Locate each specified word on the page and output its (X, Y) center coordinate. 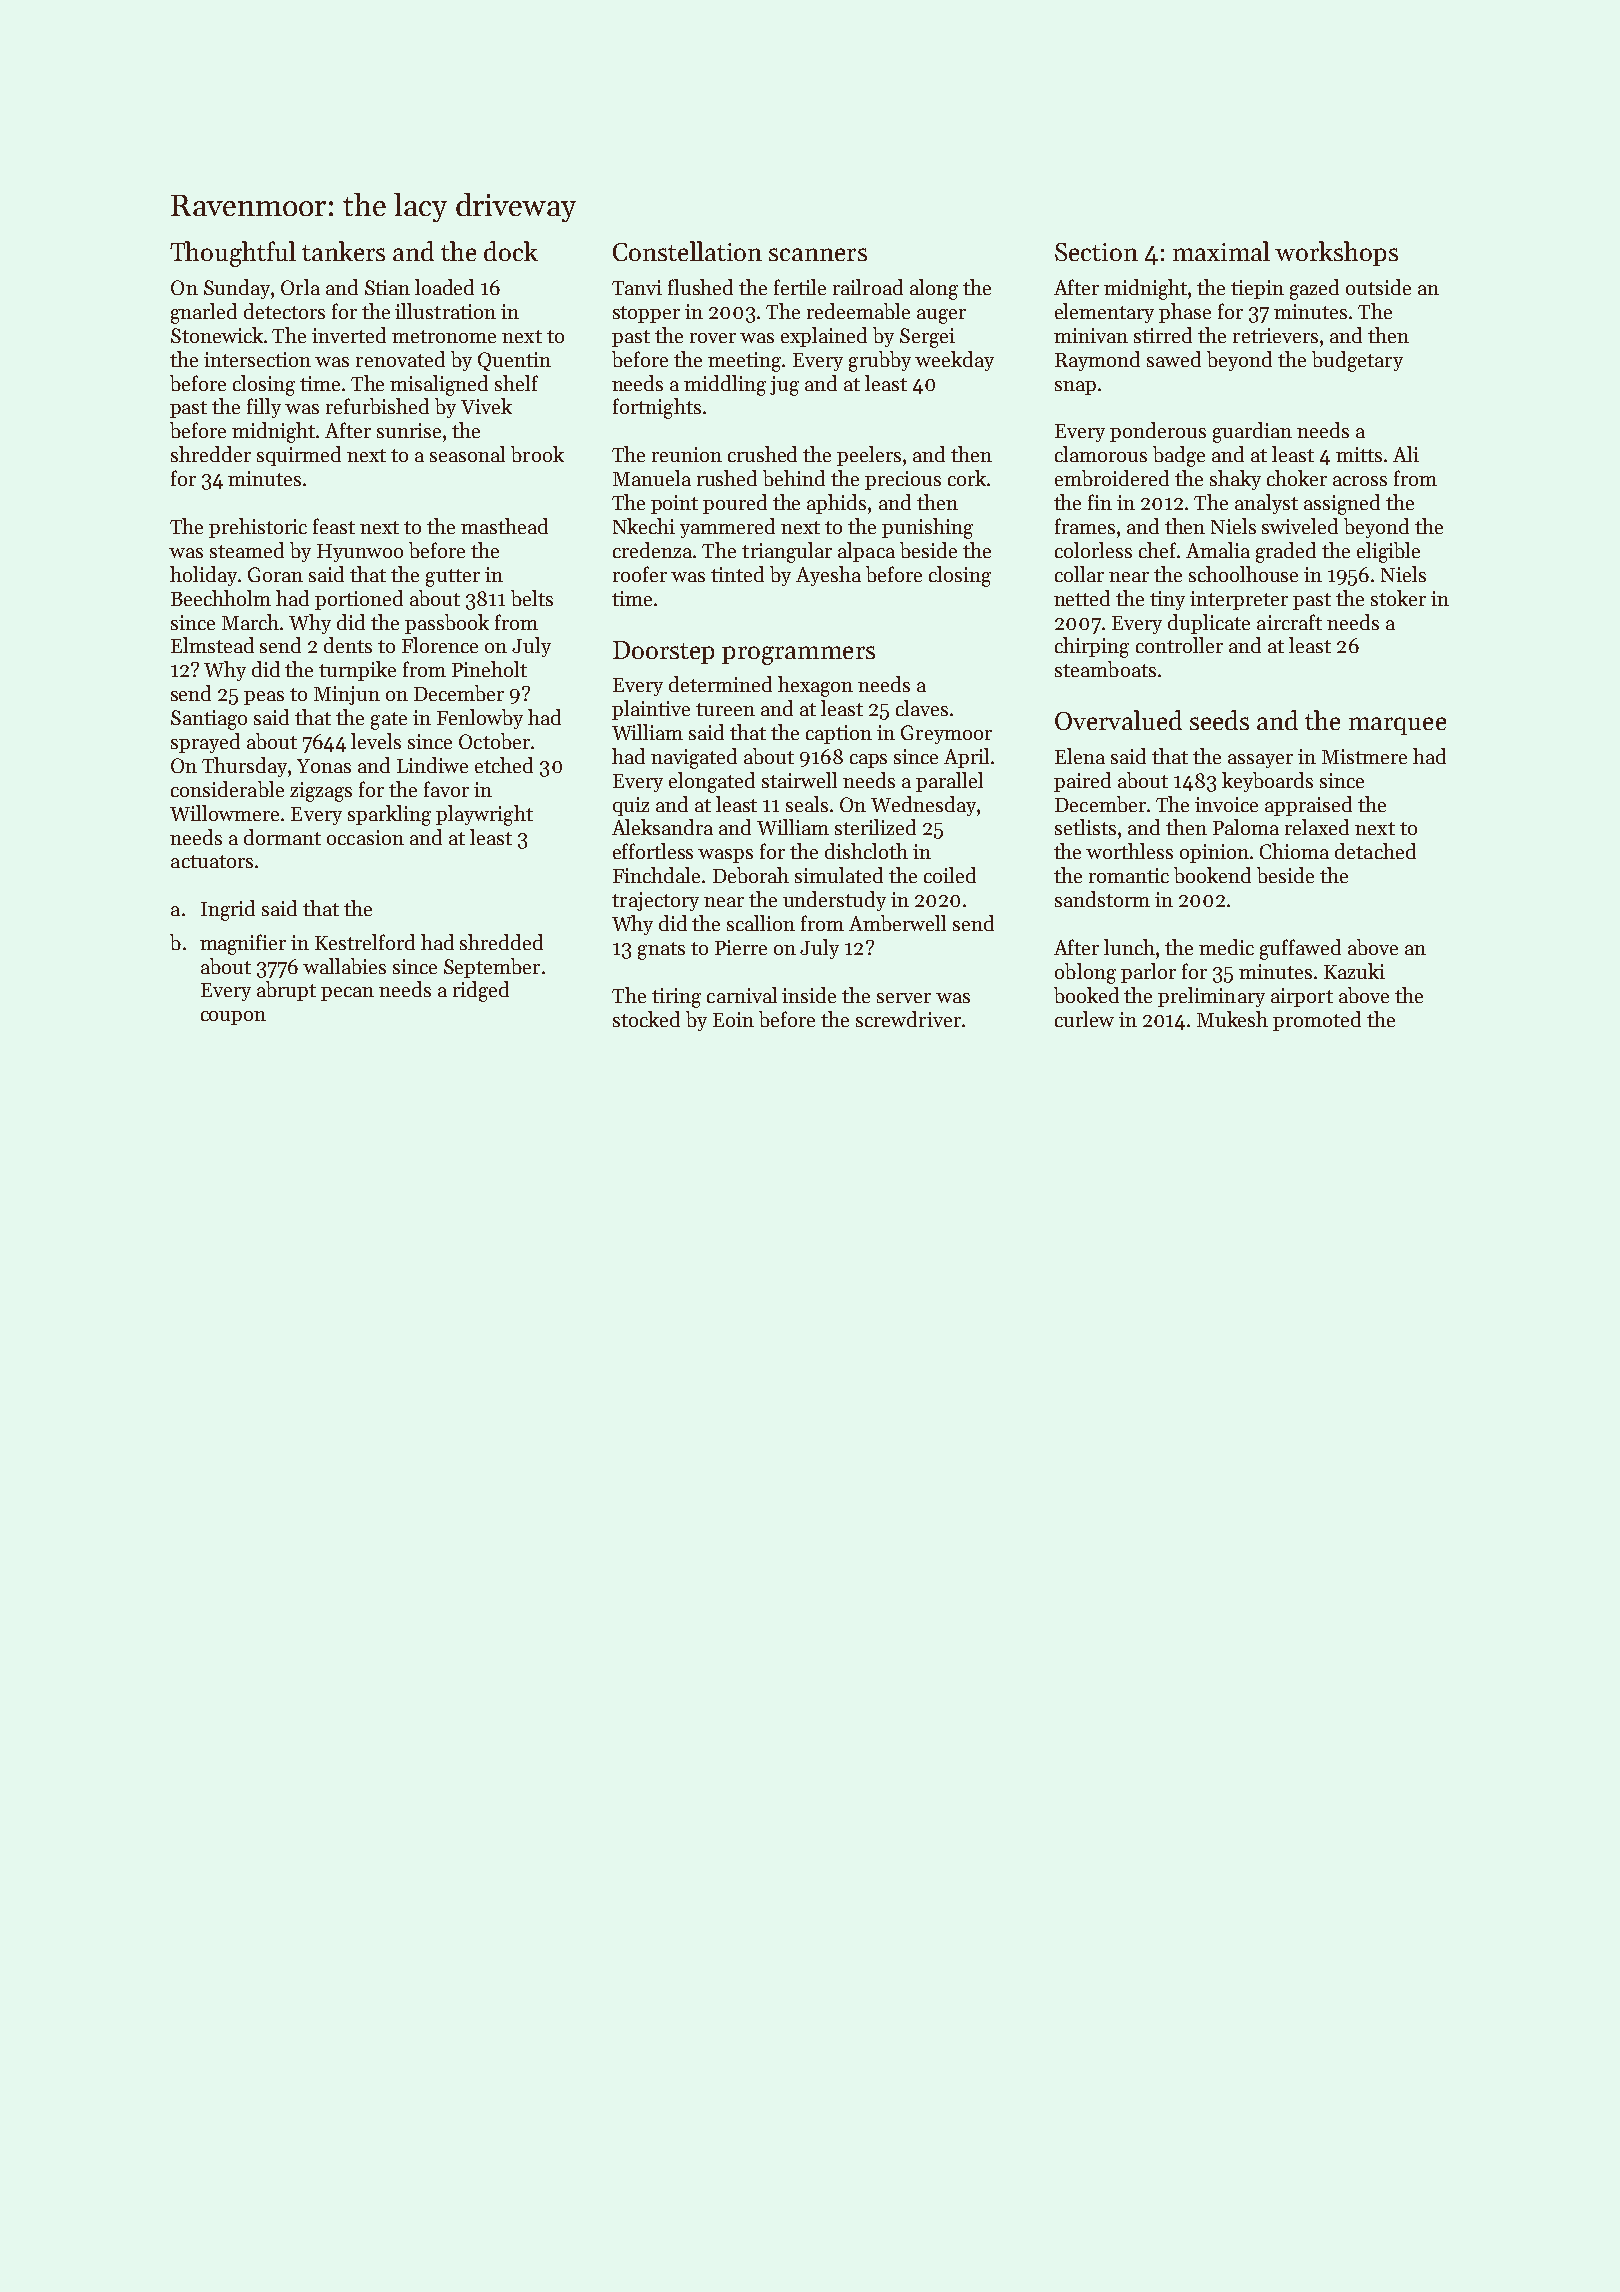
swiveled (1300, 526)
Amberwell (897, 923)
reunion (687, 454)
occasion (365, 837)
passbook (447, 624)
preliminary (1211, 997)
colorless (1093, 550)
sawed (1174, 359)
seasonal (467, 454)
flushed (700, 287)
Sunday (237, 289)
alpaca (866, 552)
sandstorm (1102, 899)
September (492, 968)
